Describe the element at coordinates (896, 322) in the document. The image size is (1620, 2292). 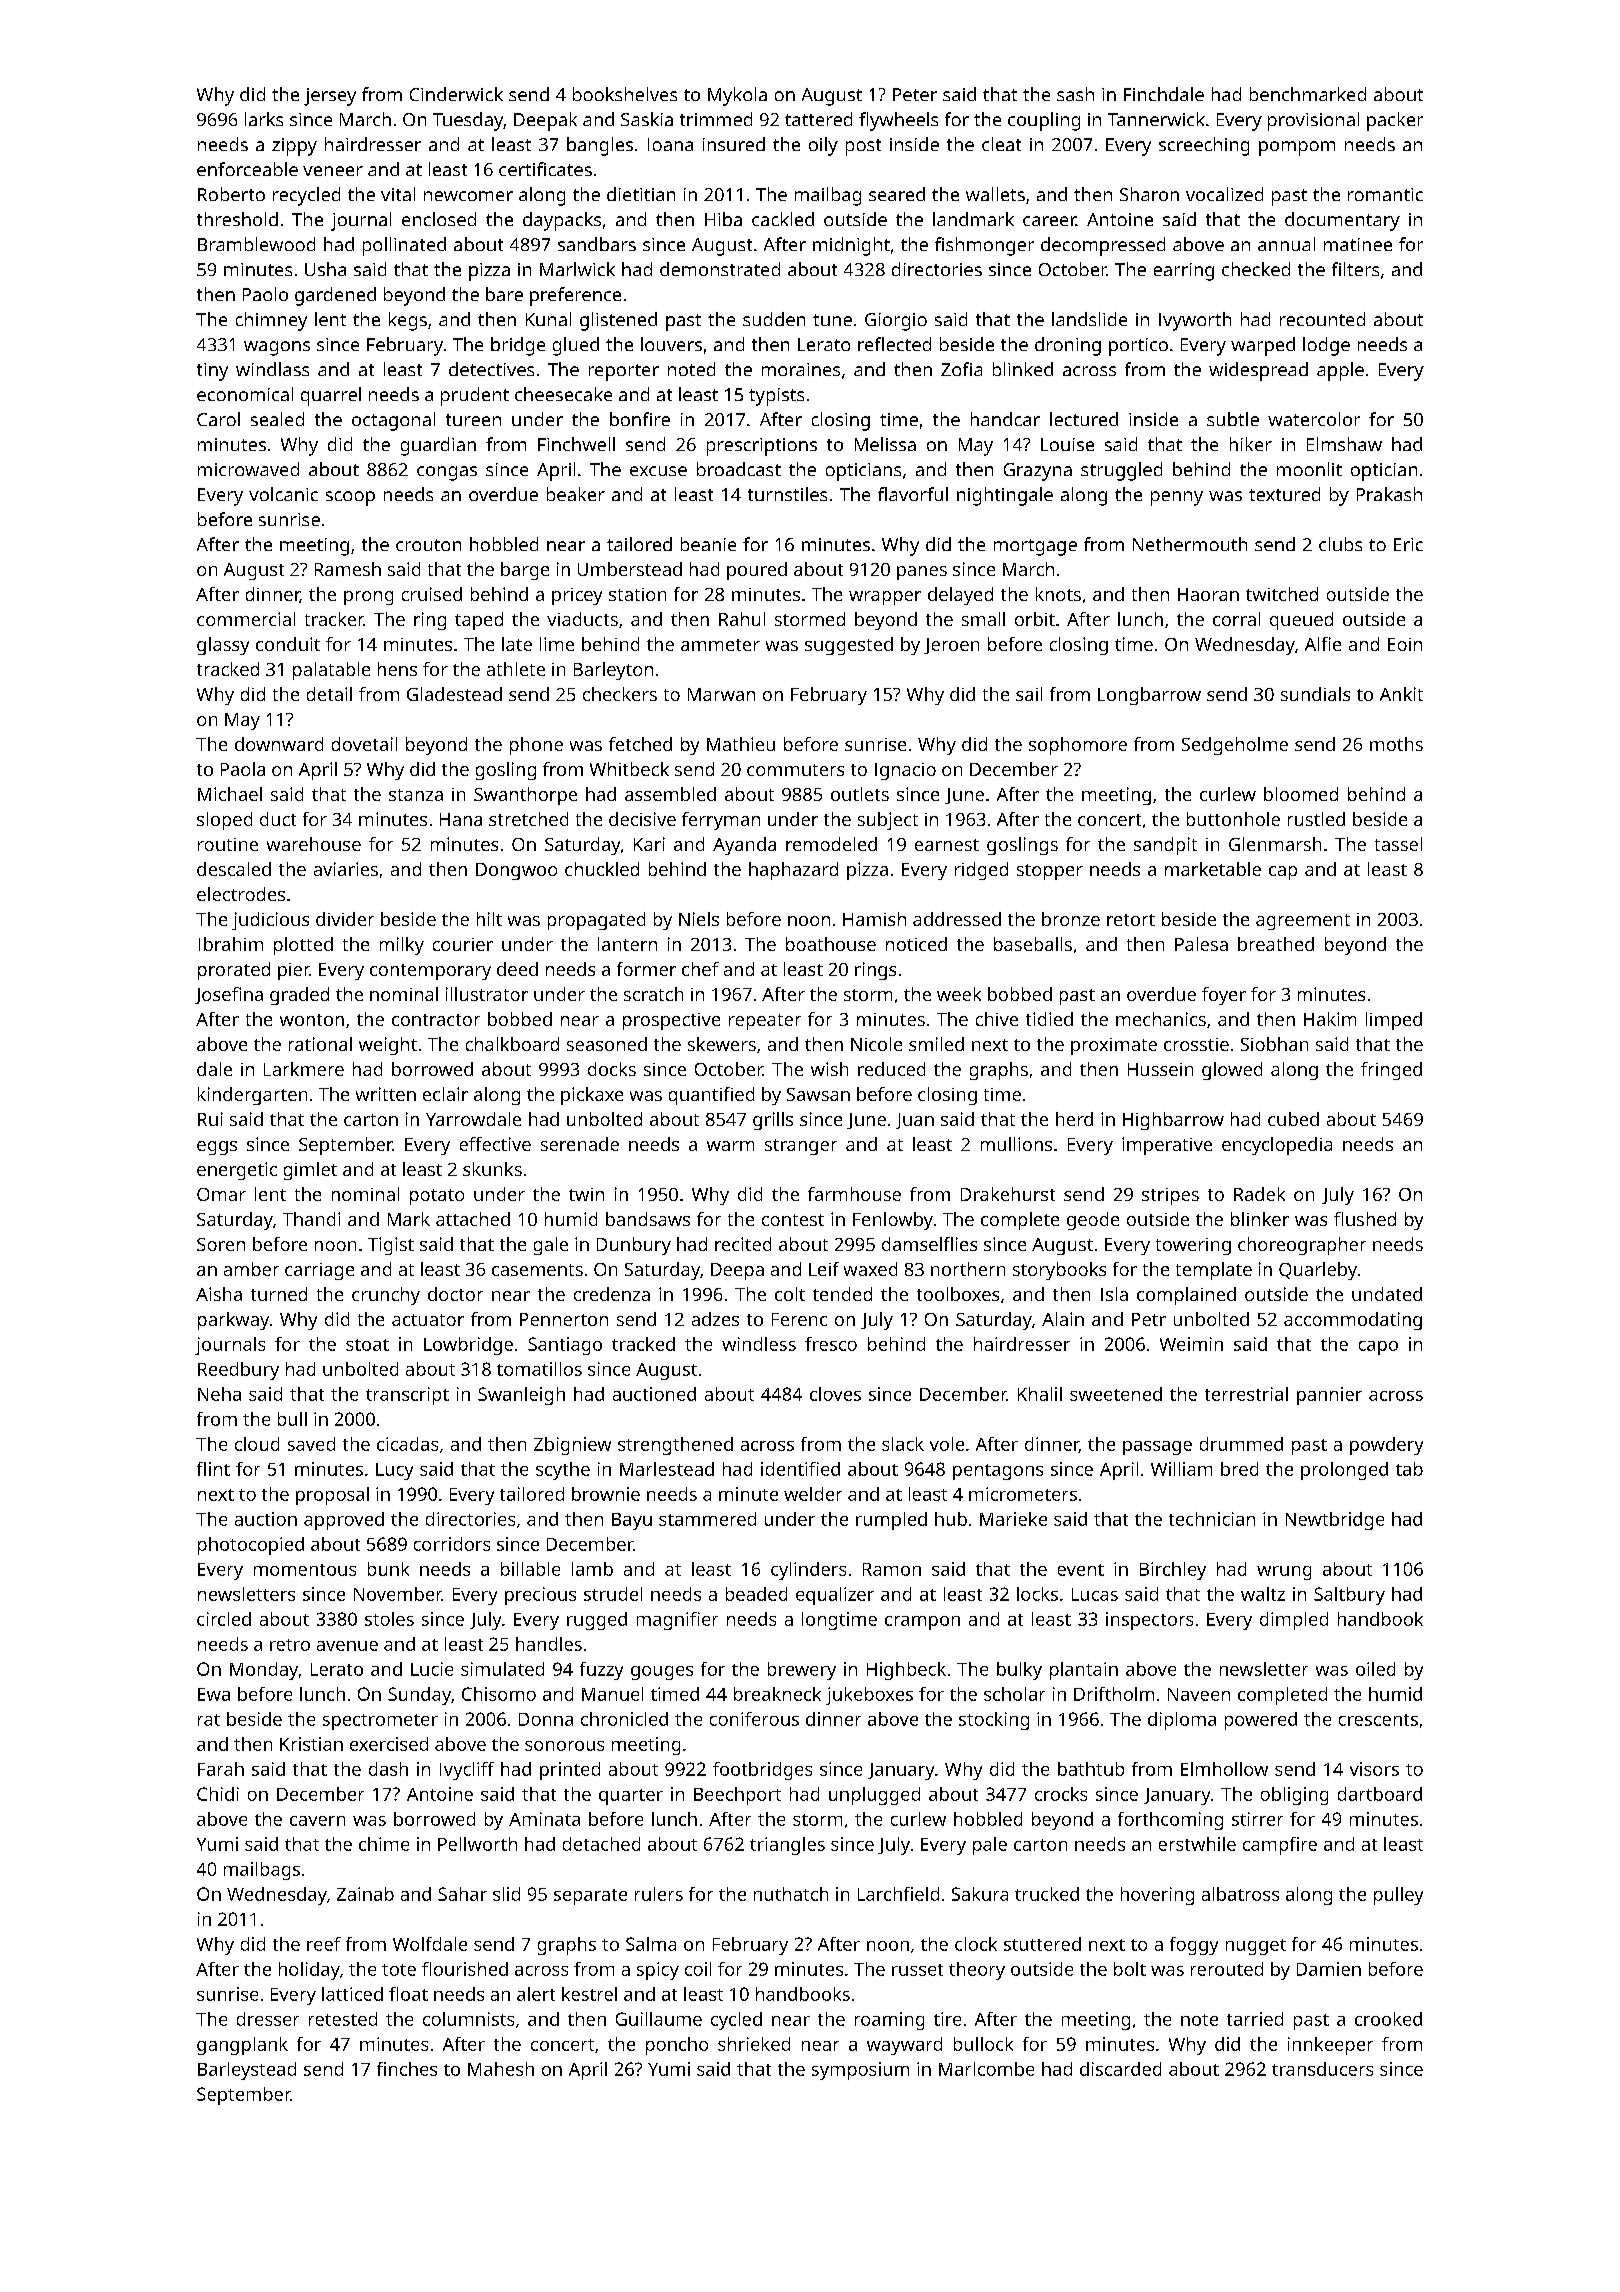
I see `Giorgio` at that location.
